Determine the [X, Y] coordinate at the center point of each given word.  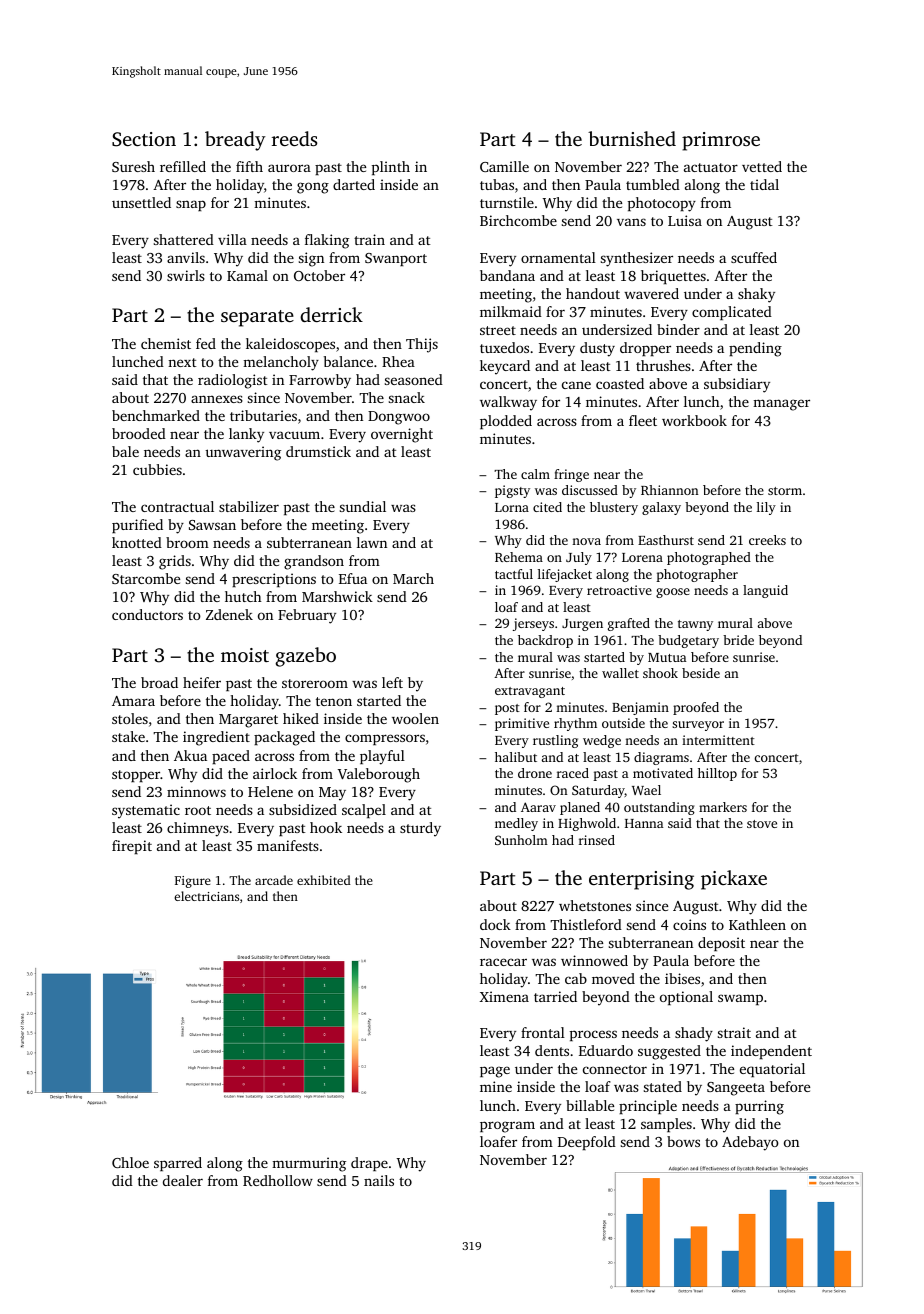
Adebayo [750, 1143]
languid [765, 591]
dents [552, 1050]
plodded [506, 422]
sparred [178, 1164]
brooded [139, 433]
